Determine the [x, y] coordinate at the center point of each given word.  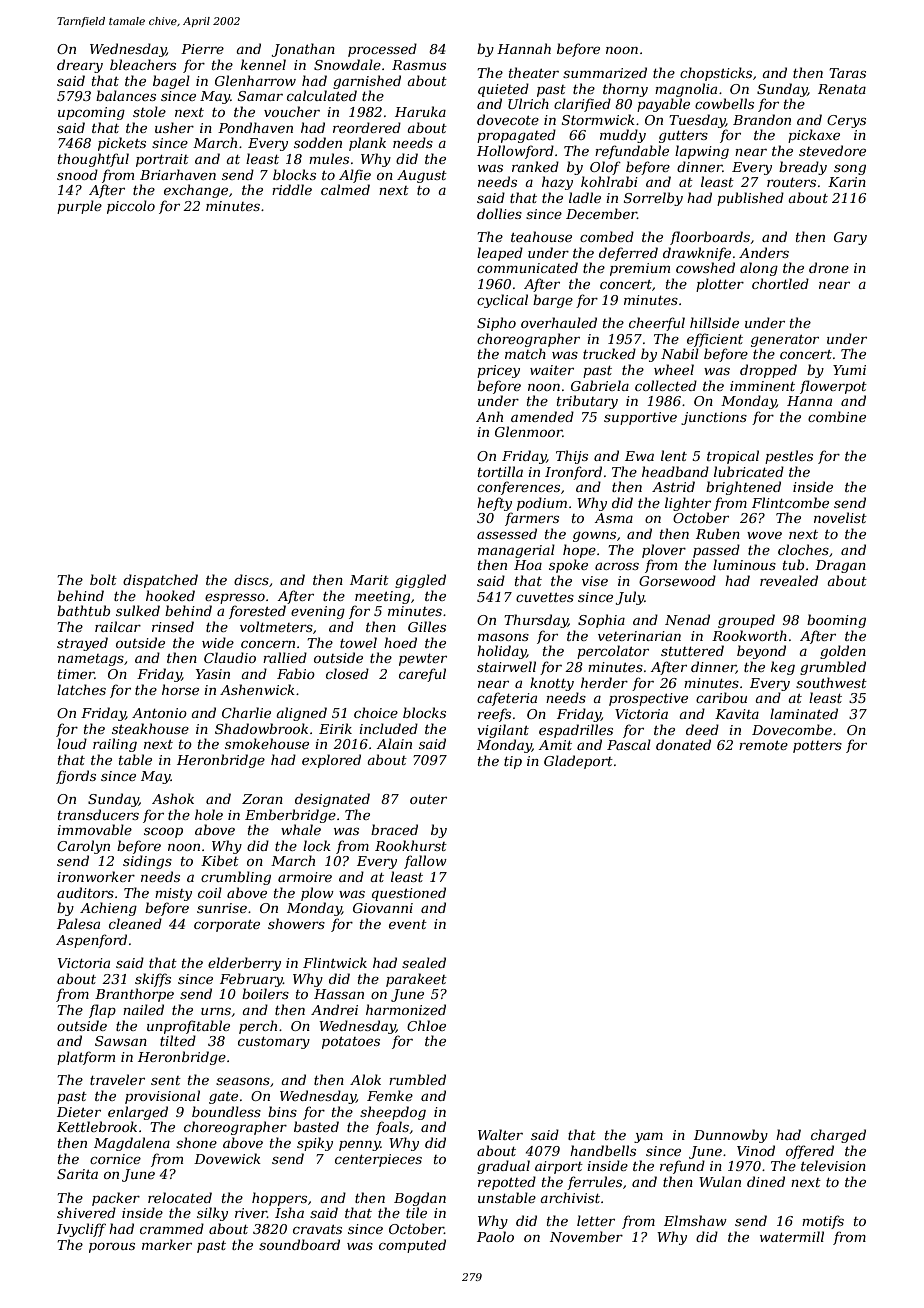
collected [666, 385]
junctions [714, 418]
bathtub [83, 610]
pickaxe [814, 136]
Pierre [202, 49]
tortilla [500, 471]
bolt [103, 579]
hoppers [279, 1199]
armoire [305, 877]
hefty [494, 504]
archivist [570, 1197]
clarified [582, 105]
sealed [424, 962]
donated [683, 744]
